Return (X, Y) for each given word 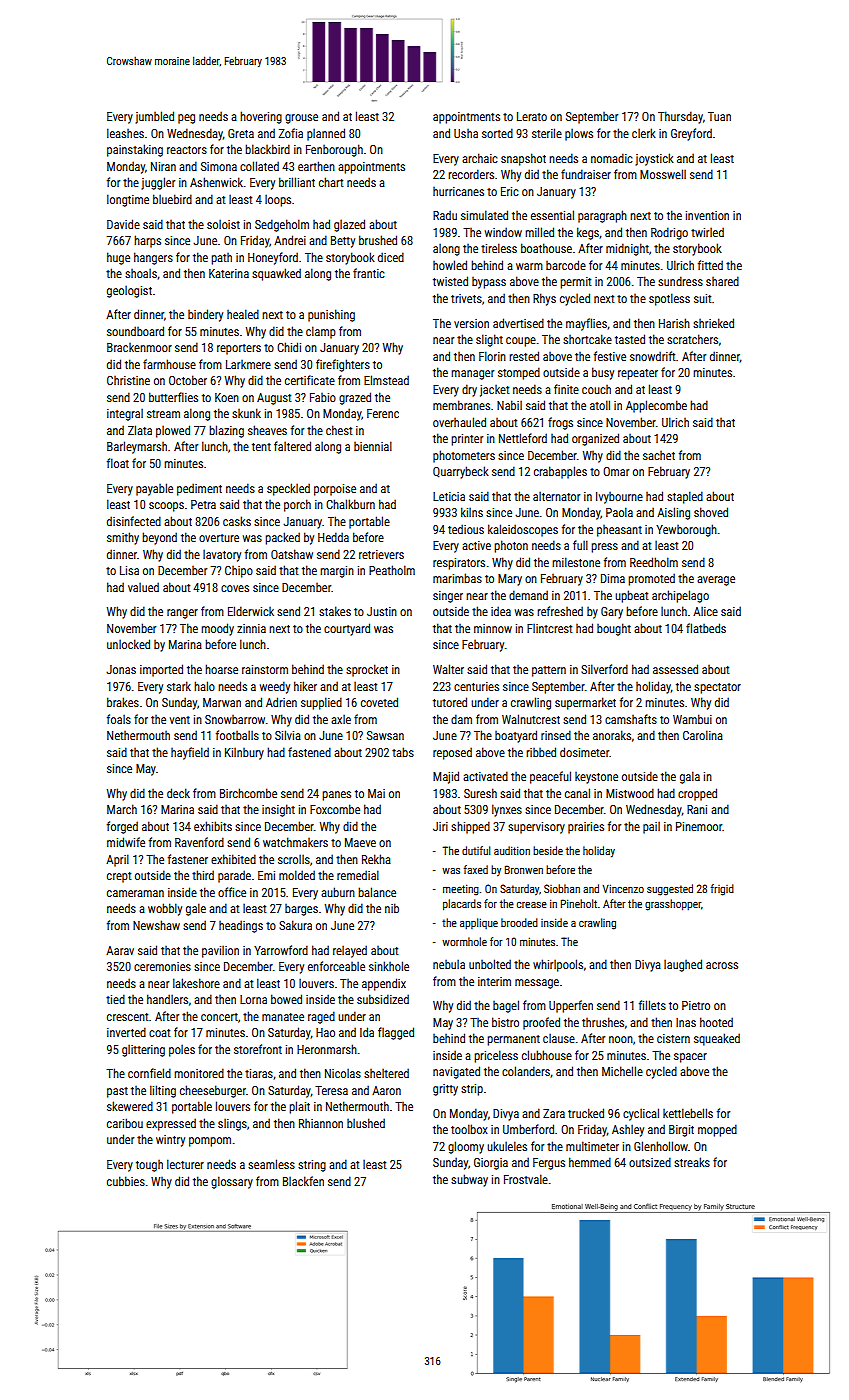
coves (235, 588)
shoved (711, 512)
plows (579, 134)
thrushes (603, 1022)
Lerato (532, 116)
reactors (187, 150)
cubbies (126, 1181)
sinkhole (389, 966)
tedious (466, 529)
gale (196, 909)
